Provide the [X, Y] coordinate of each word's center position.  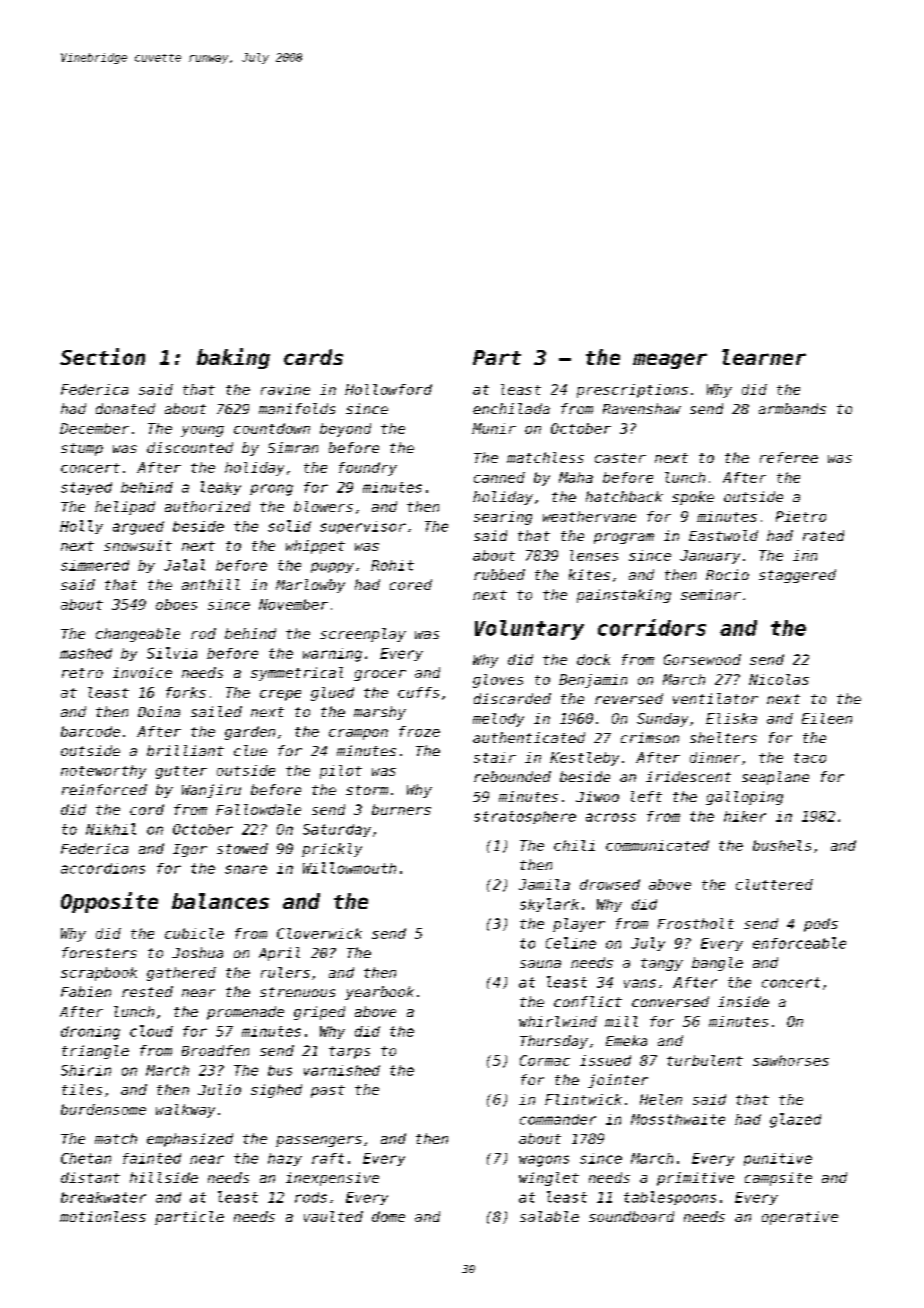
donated [125, 408]
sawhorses [791, 1060]
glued [332, 694]
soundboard [631, 1216]
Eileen [827, 718]
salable [549, 1216]
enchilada [511, 408]
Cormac [545, 1060]
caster [620, 458]
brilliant [185, 750]
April [279, 954]
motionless [103, 1216]
